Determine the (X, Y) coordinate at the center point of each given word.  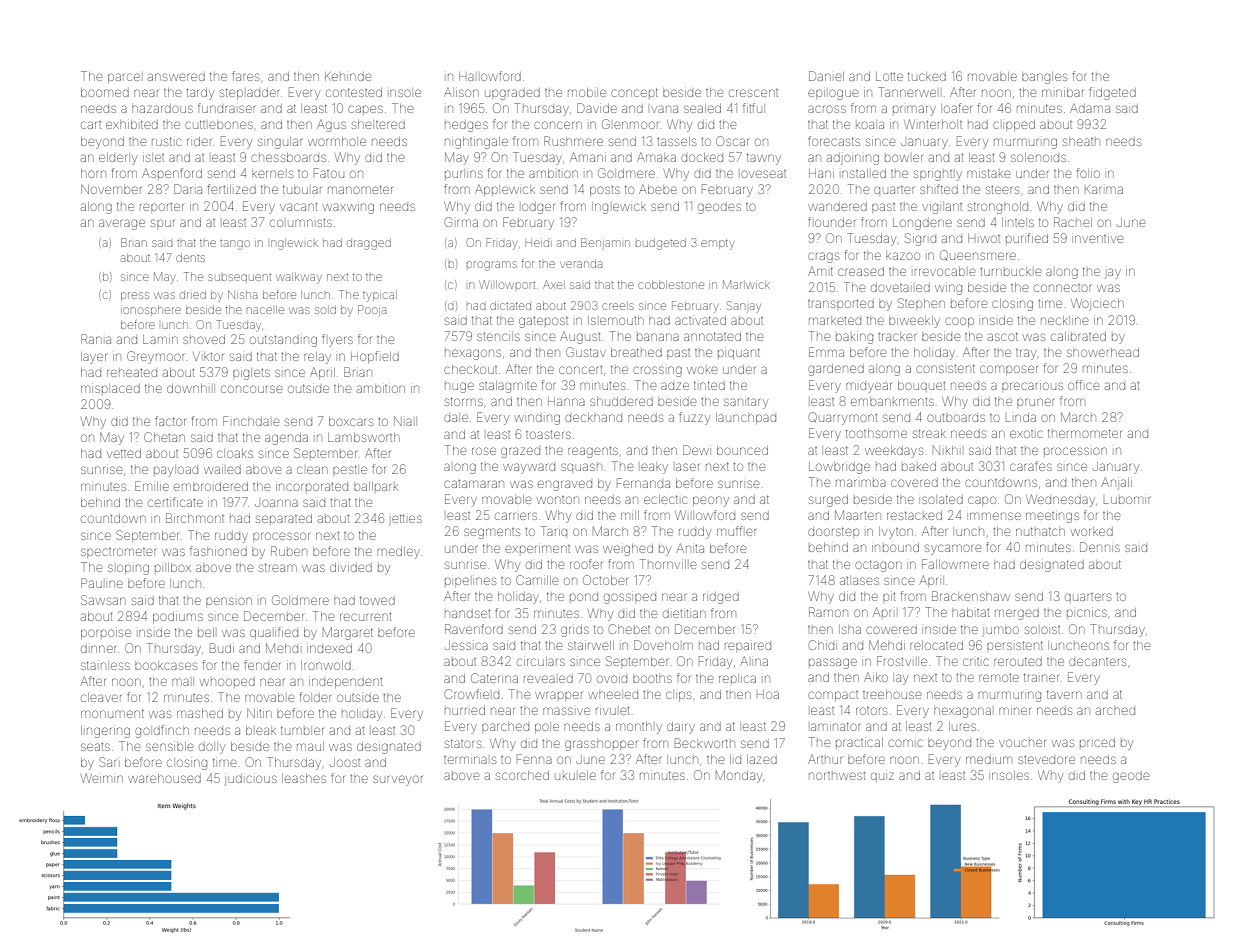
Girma (461, 222)
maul (310, 746)
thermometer (1085, 433)
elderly (118, 159)
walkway (299, 278)
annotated (712, 336)
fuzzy (694, 418)
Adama (1090, 108)
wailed (222, 470)
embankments (892, 402)
